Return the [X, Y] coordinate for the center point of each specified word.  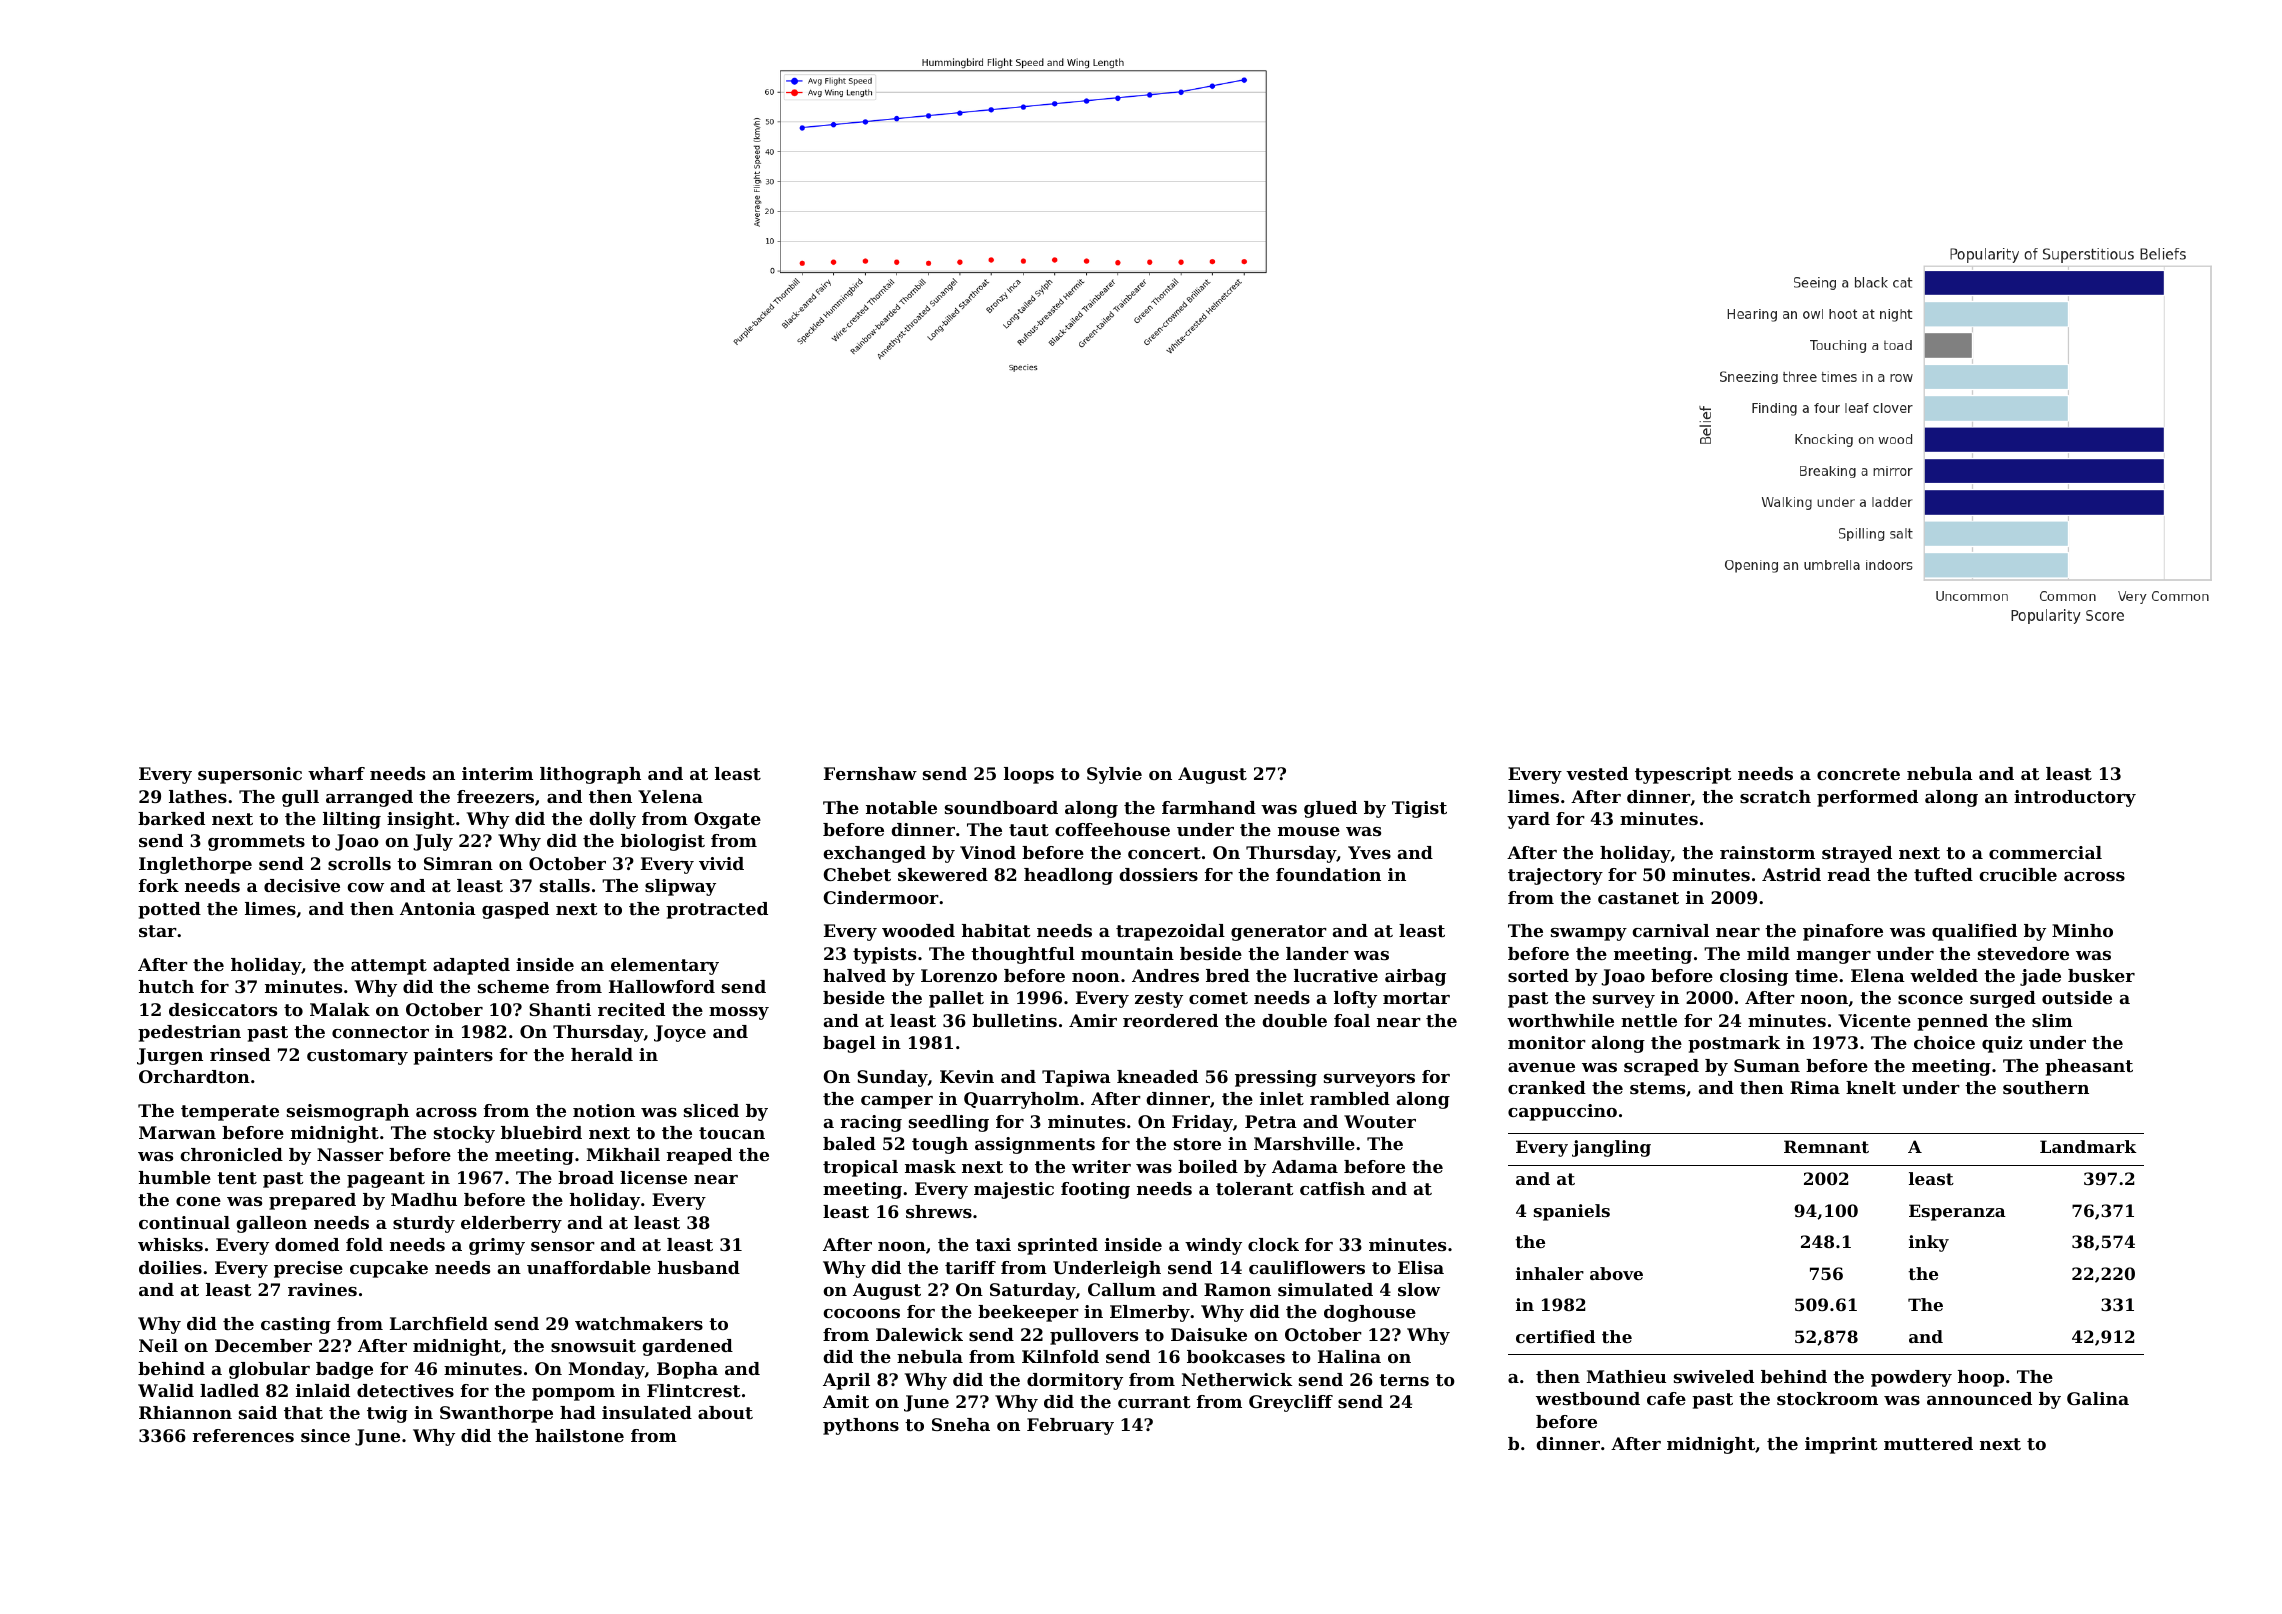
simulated [1325, 1289]
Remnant [1826, 1146]
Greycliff [1291, 1403]
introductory [2075, 798]
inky [1929, 1243]
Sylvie [1114, 775]
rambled [1350, 1098]
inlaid [323, 1390]
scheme [513, 986]
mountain [1127, 953]
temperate [230, 1113]
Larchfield [439, 1323]
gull [300, 798]
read [1848, 874]
